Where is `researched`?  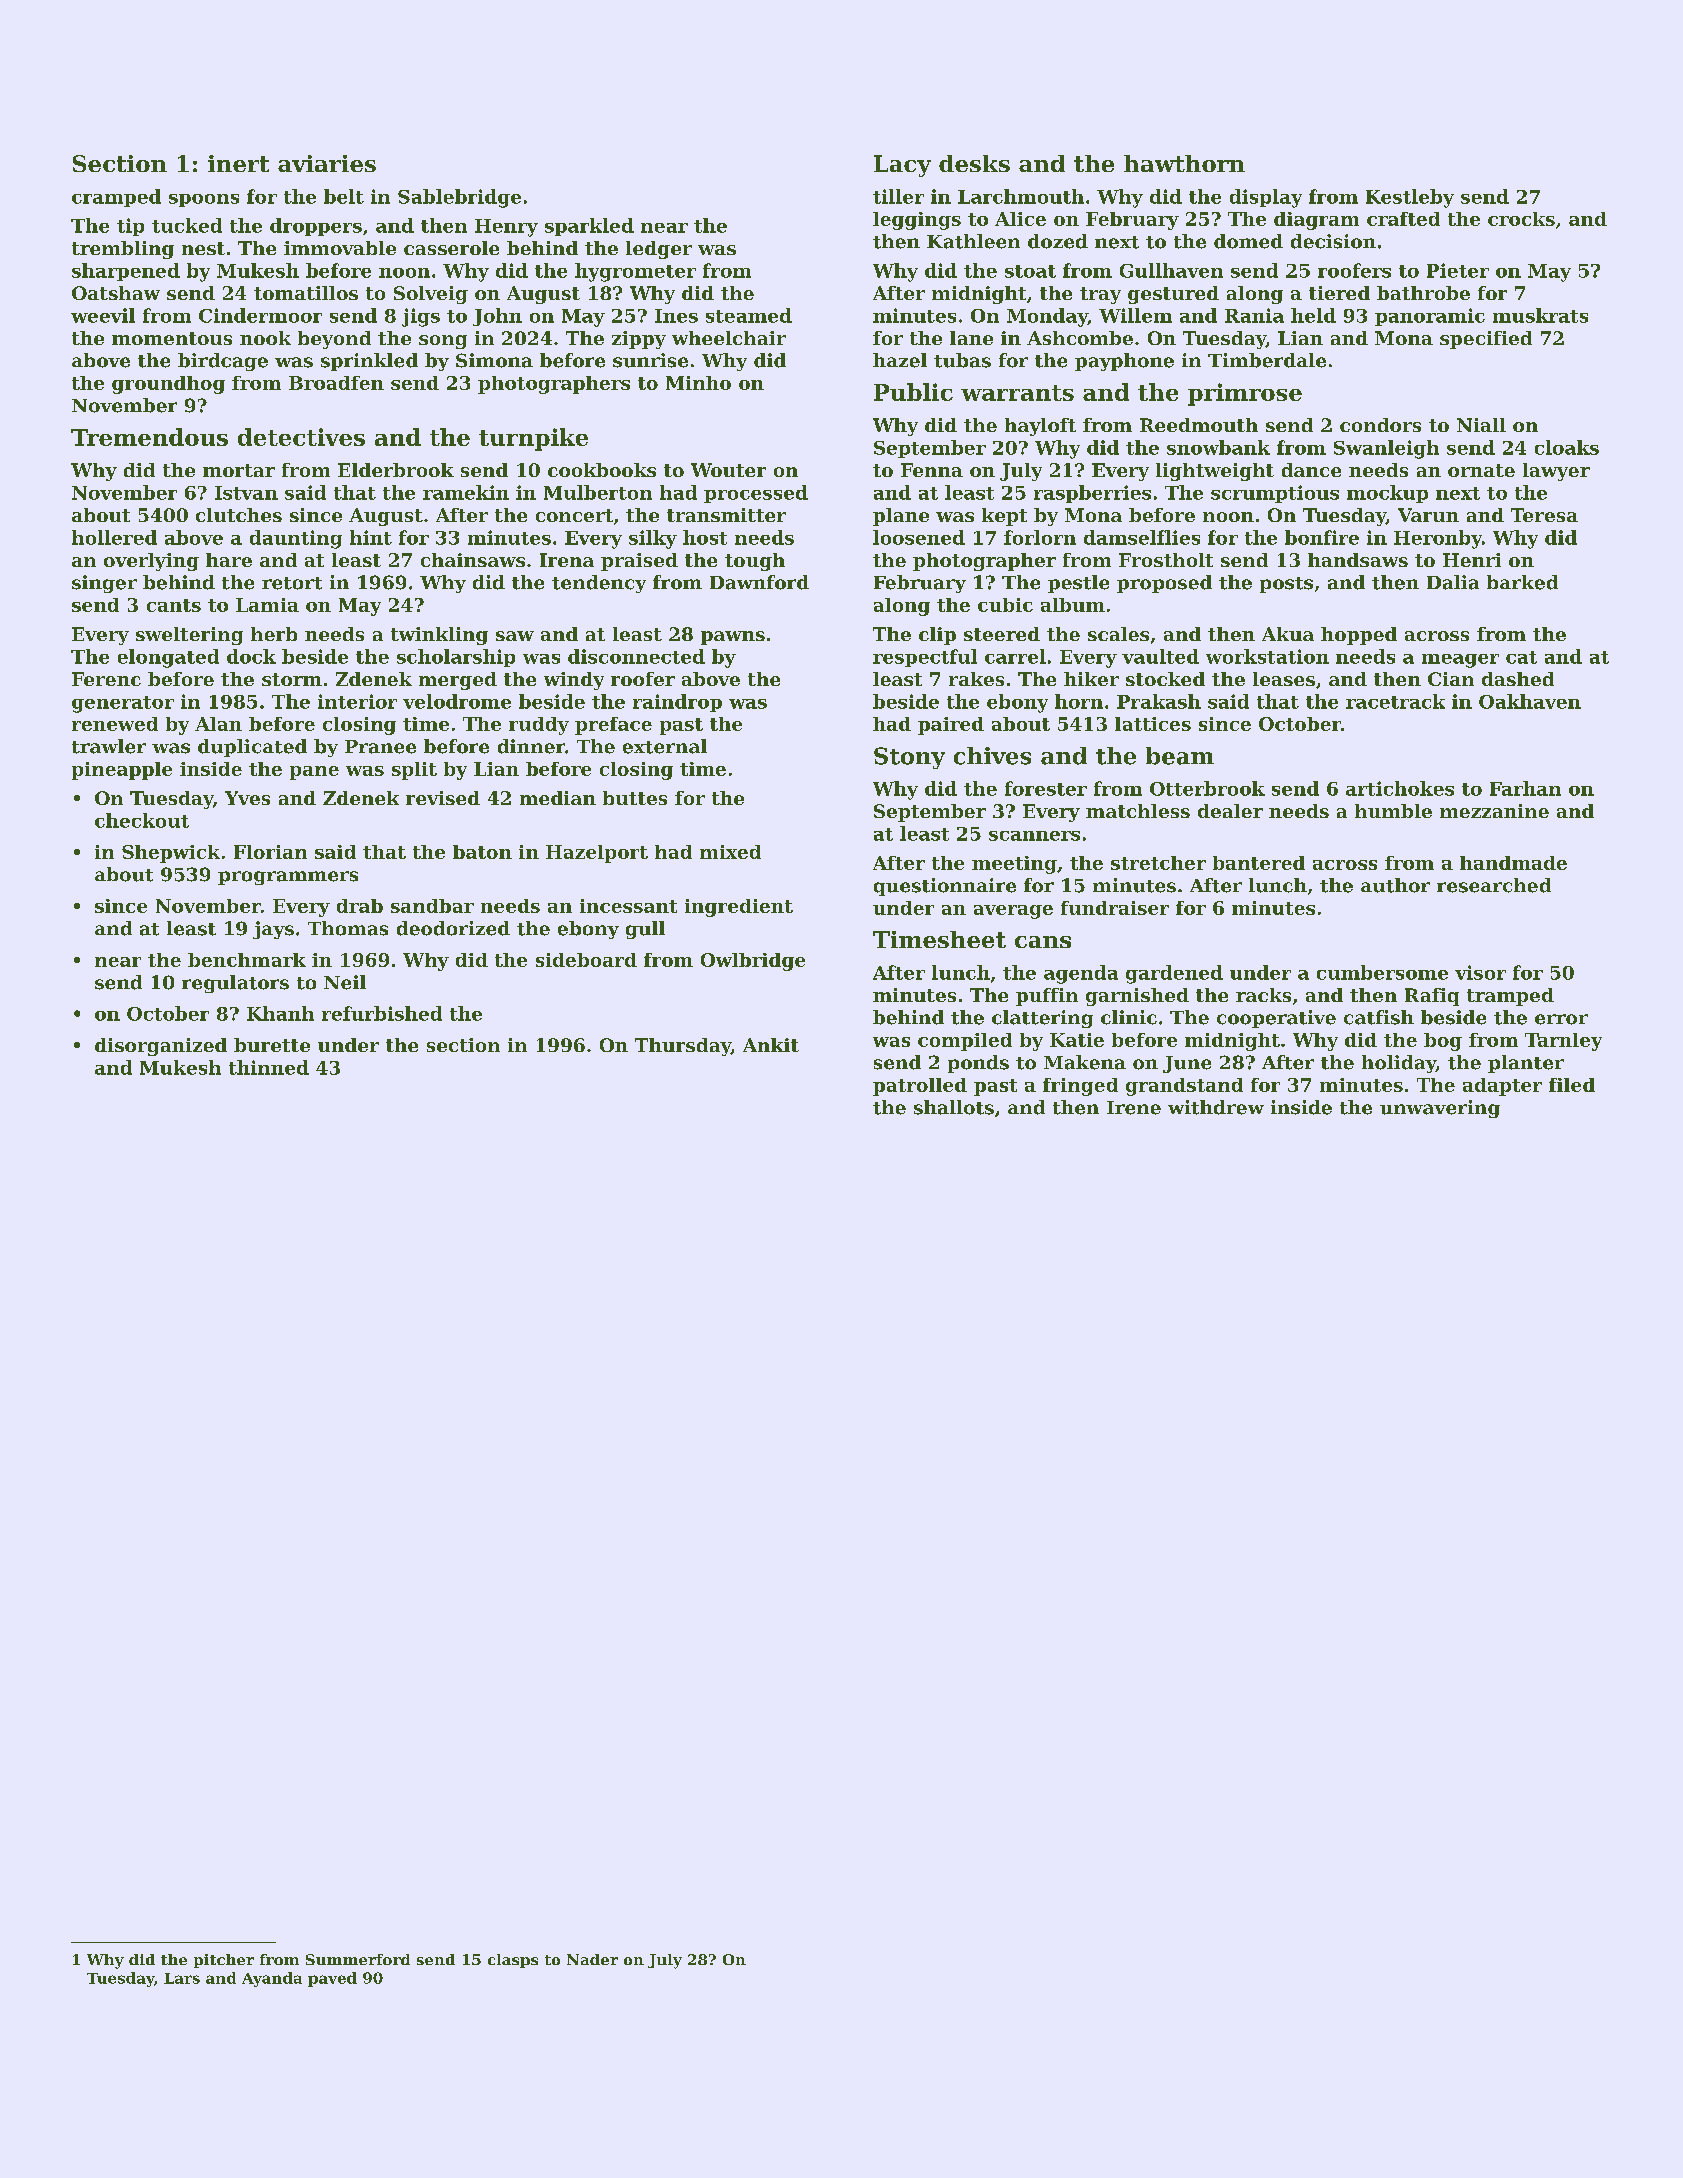
researched is located at coordinates (1494, 885).
